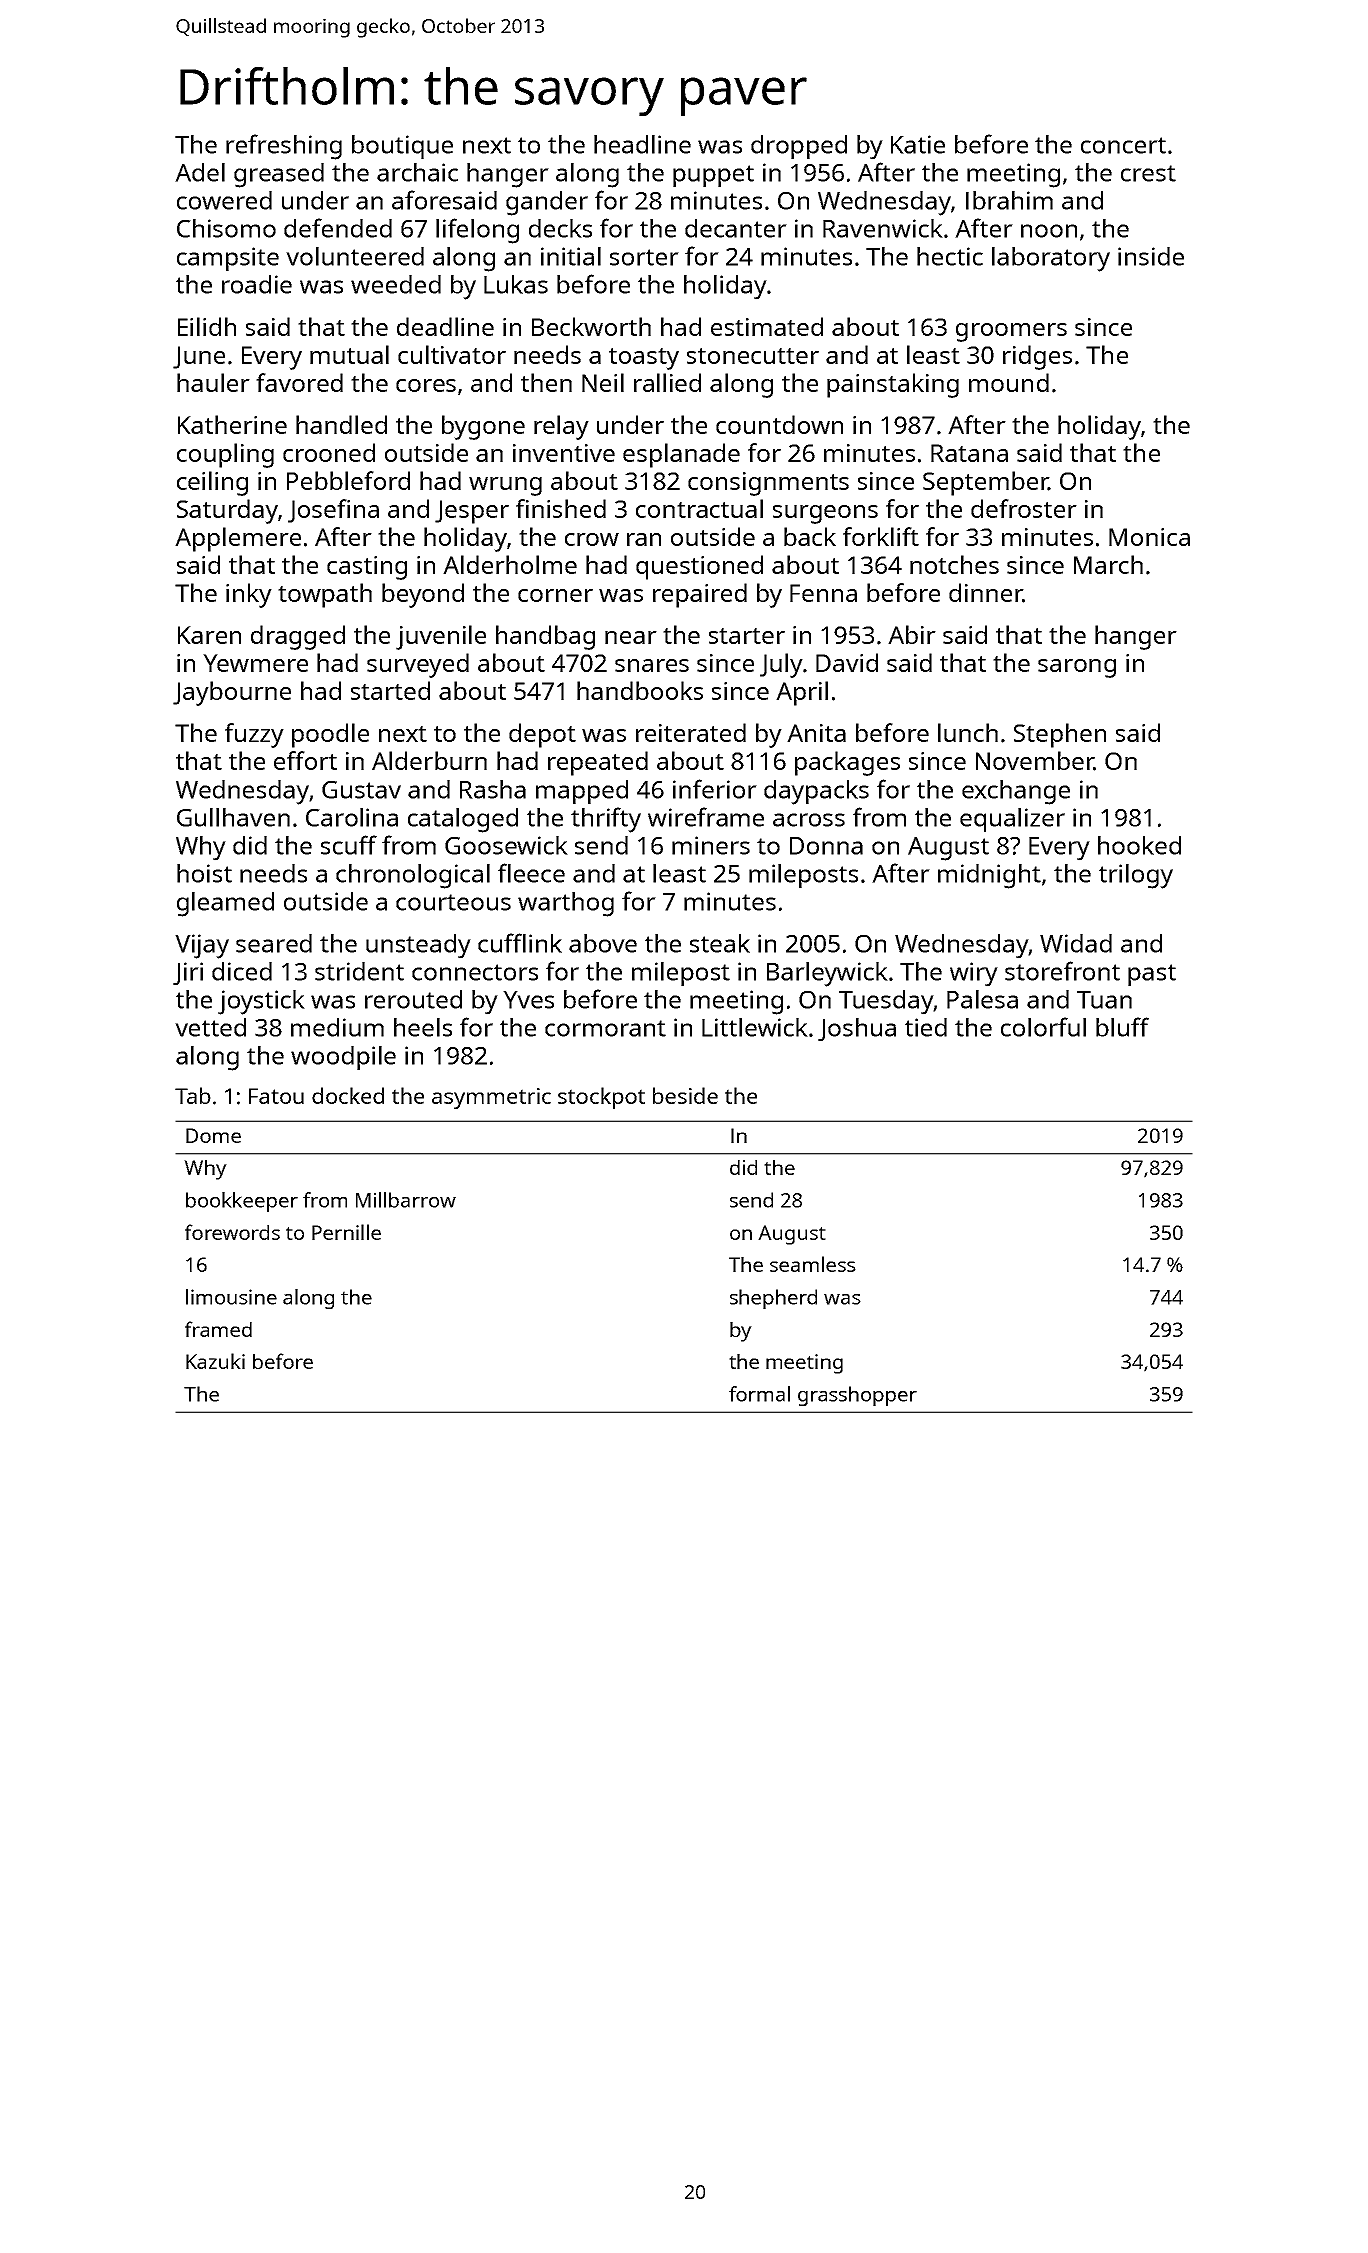 The width and height of the screenshot is (1368, 2253). Describe the element at coordinates (193, 1095) in the screenshot. I see `Tab` at that location.
